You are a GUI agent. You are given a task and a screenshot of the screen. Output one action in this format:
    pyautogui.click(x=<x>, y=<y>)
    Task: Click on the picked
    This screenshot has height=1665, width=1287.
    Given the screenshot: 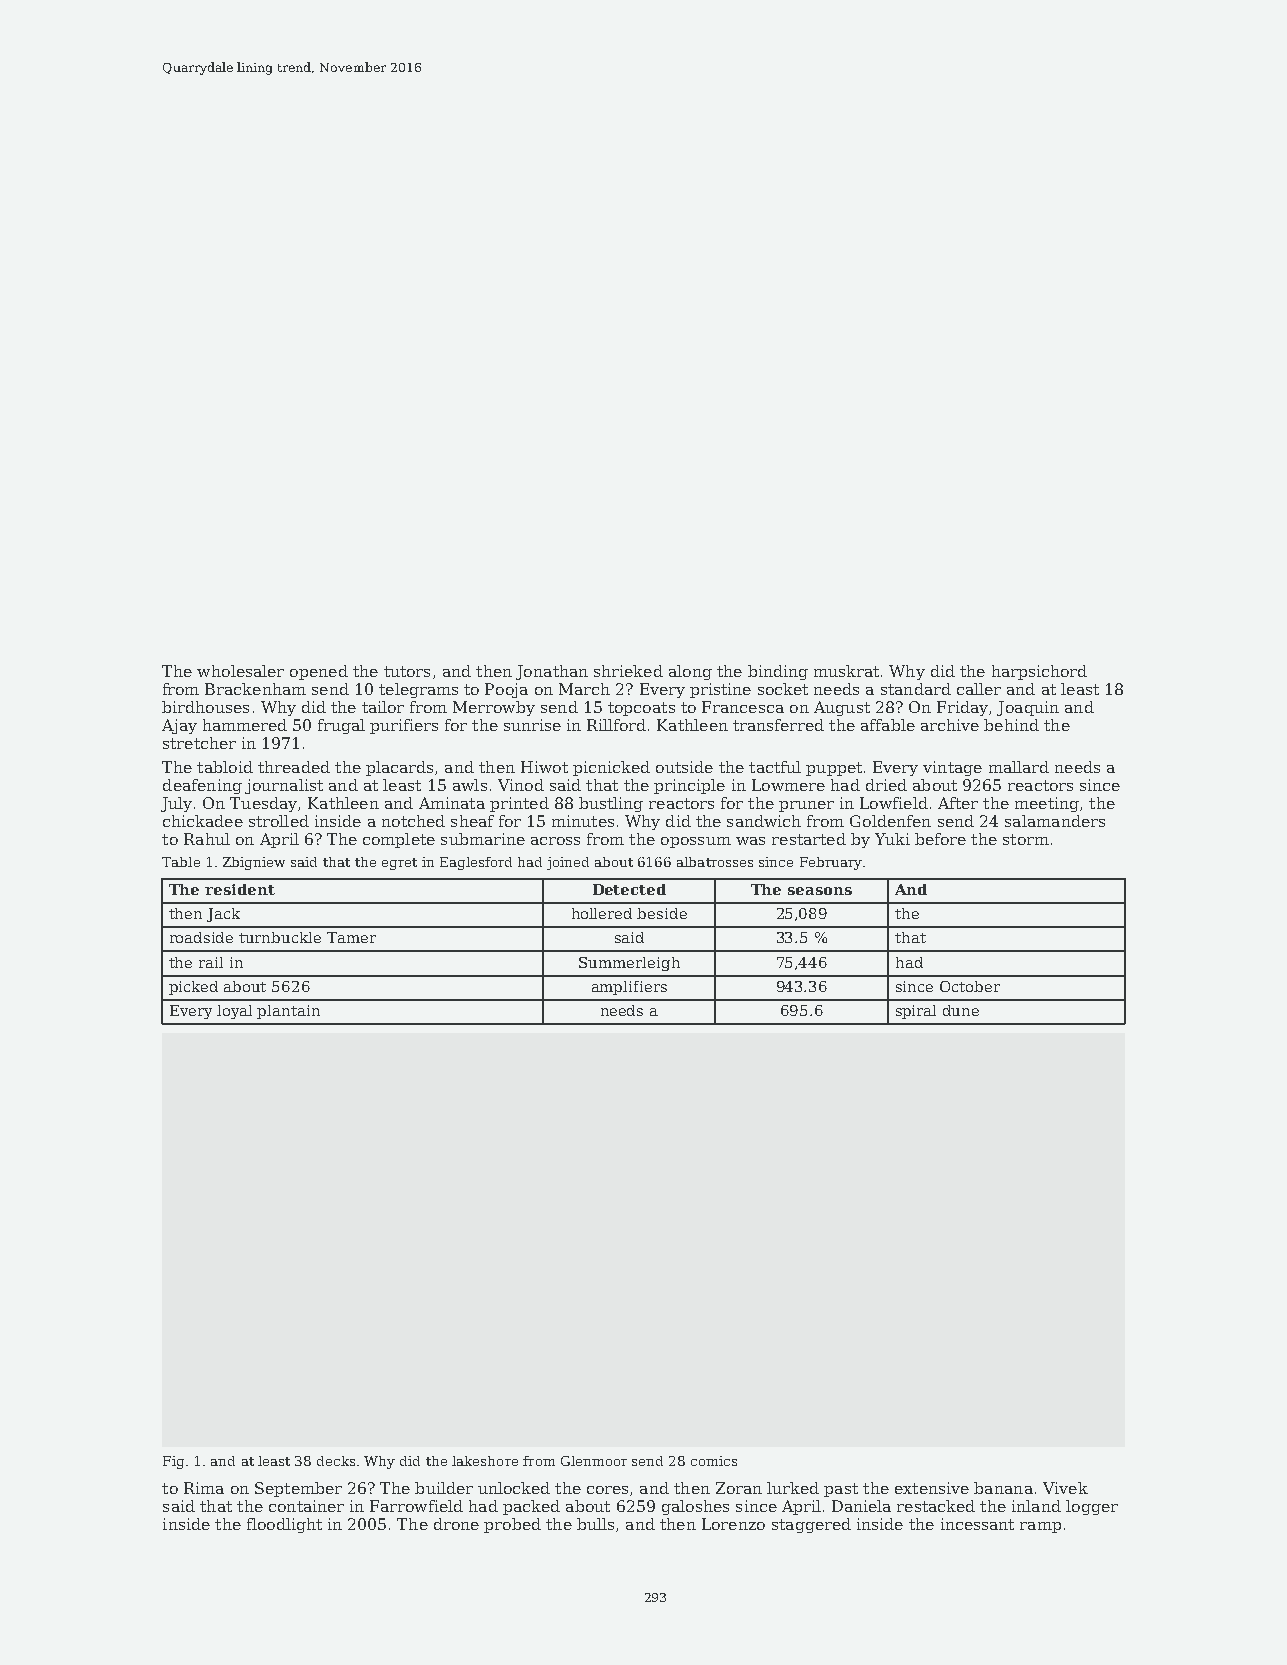 What is the action you would take?
    pyautogui.click(x=193, y=988)
